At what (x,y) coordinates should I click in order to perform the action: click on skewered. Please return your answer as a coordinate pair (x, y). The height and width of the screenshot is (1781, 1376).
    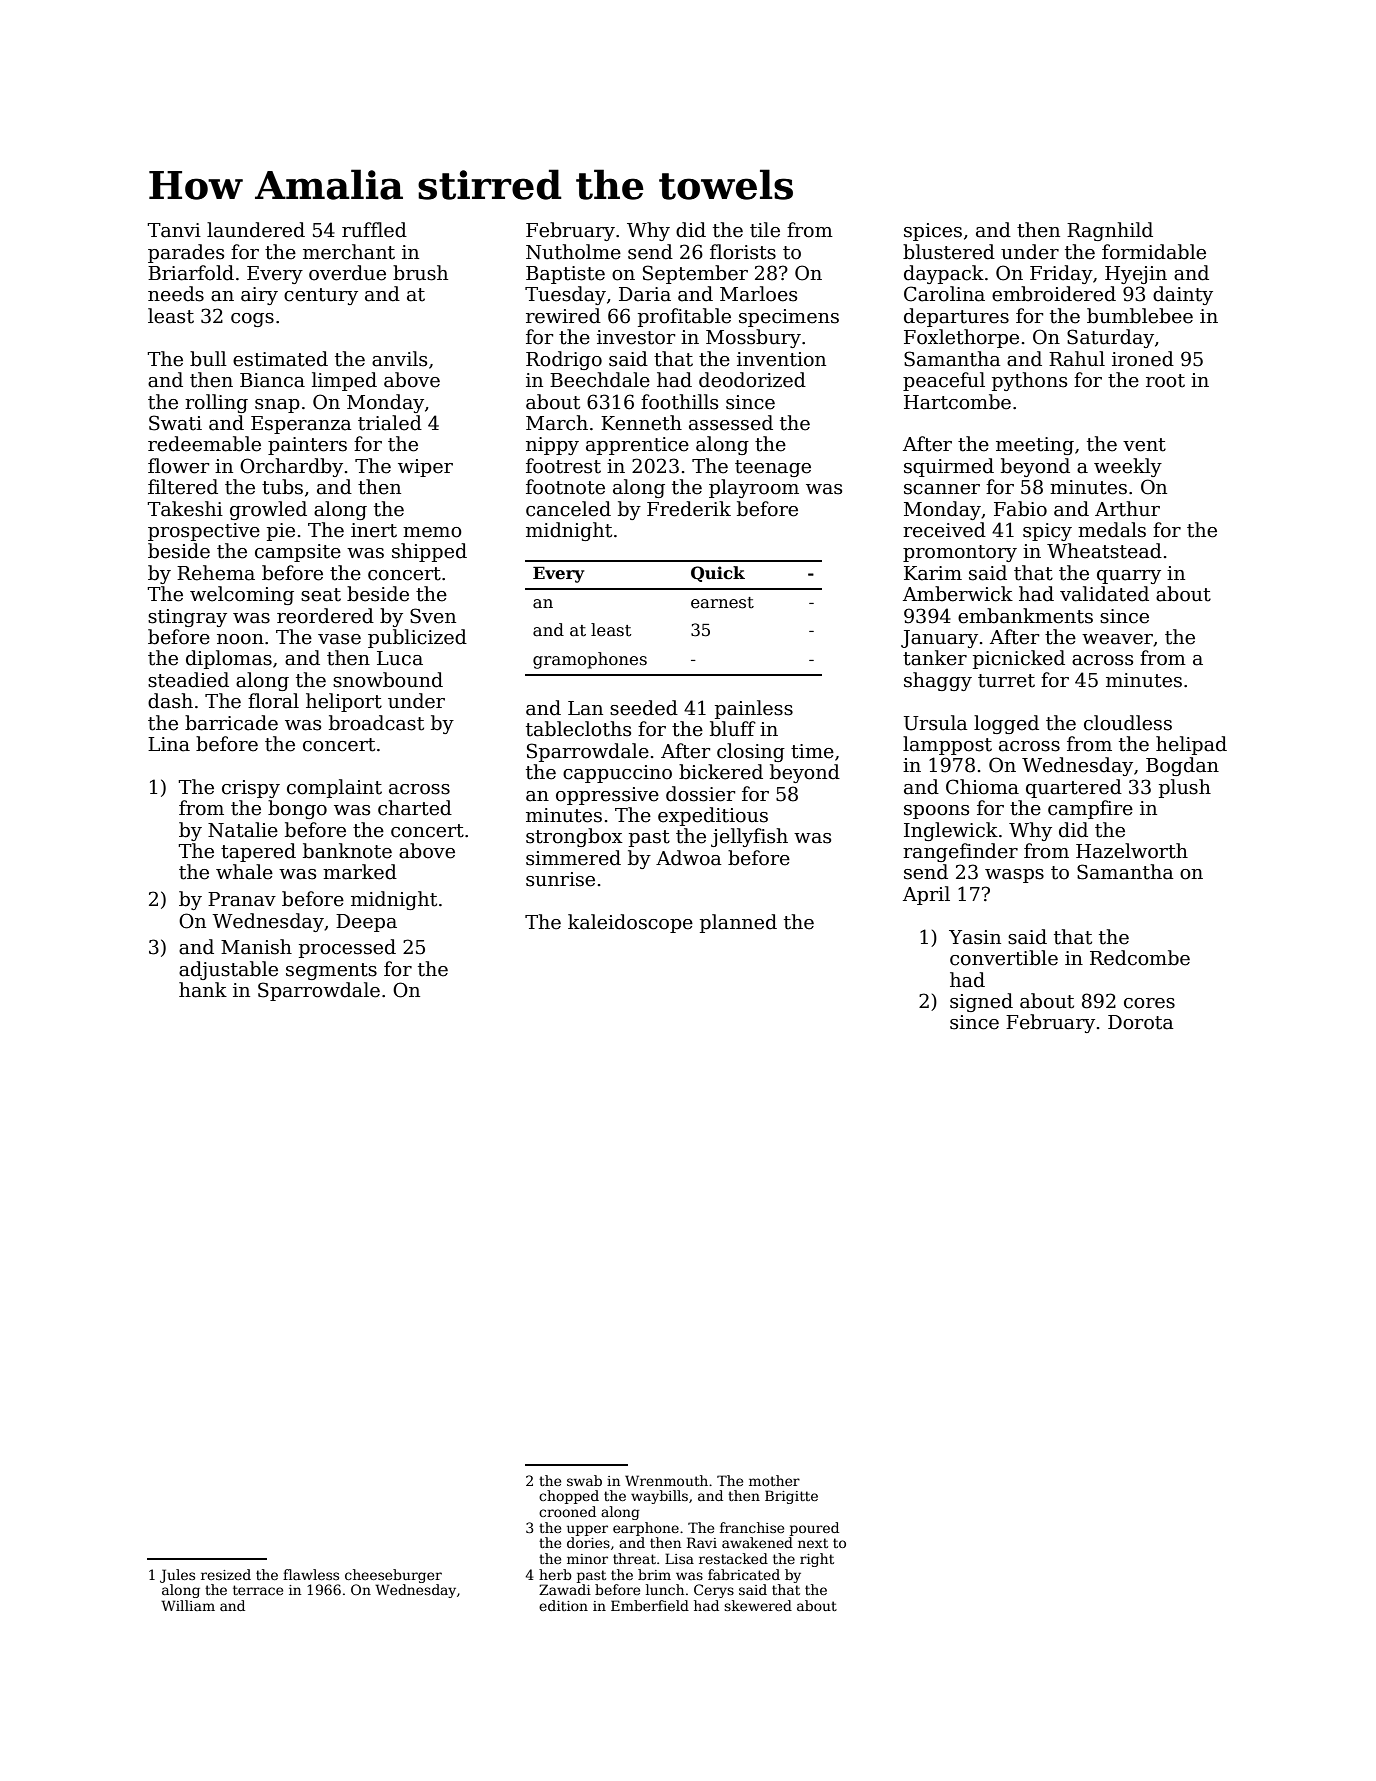
    Looking at the image, I should click on (758, 1605).
